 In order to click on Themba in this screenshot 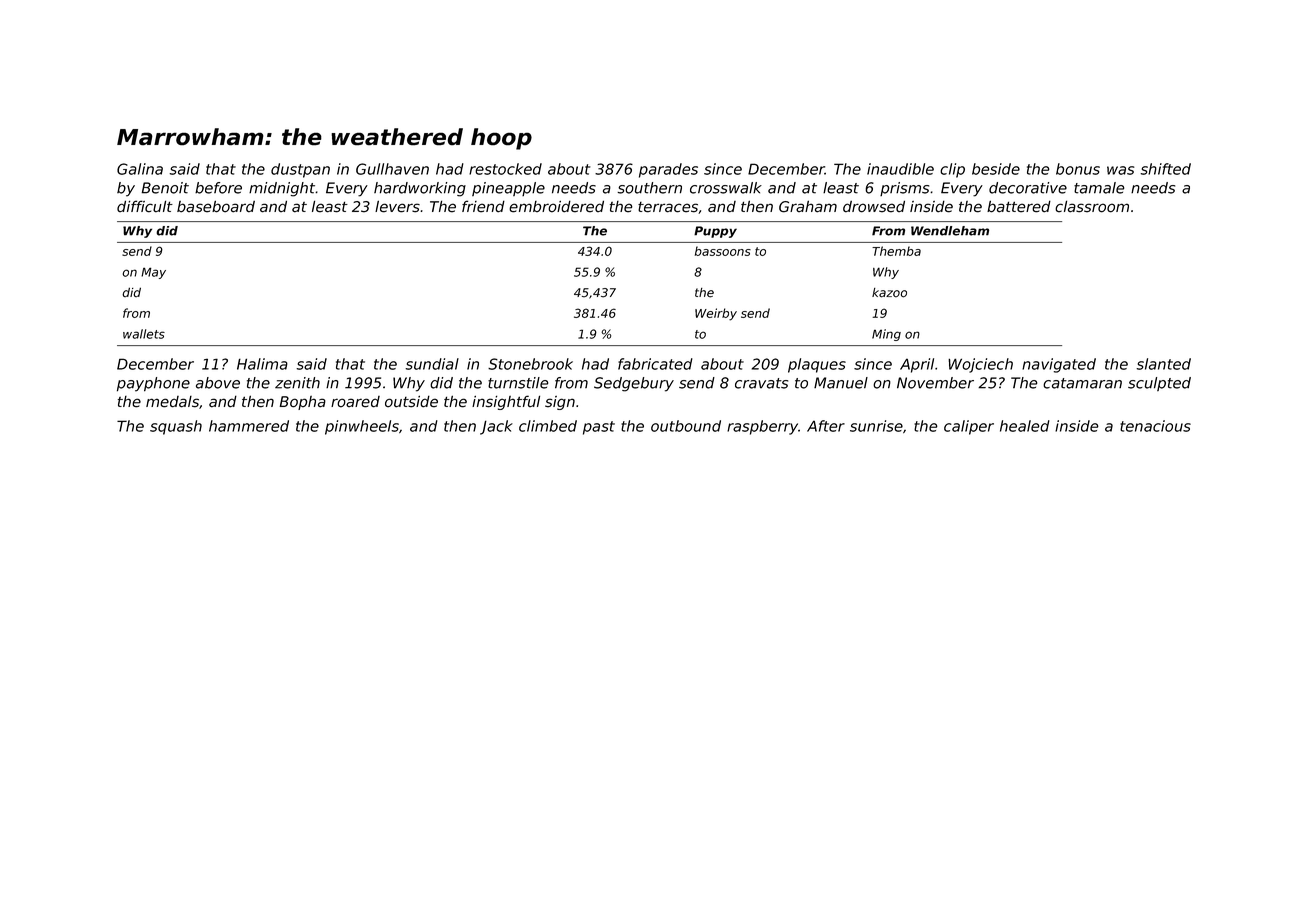, I will do `click(896, 251)`.
